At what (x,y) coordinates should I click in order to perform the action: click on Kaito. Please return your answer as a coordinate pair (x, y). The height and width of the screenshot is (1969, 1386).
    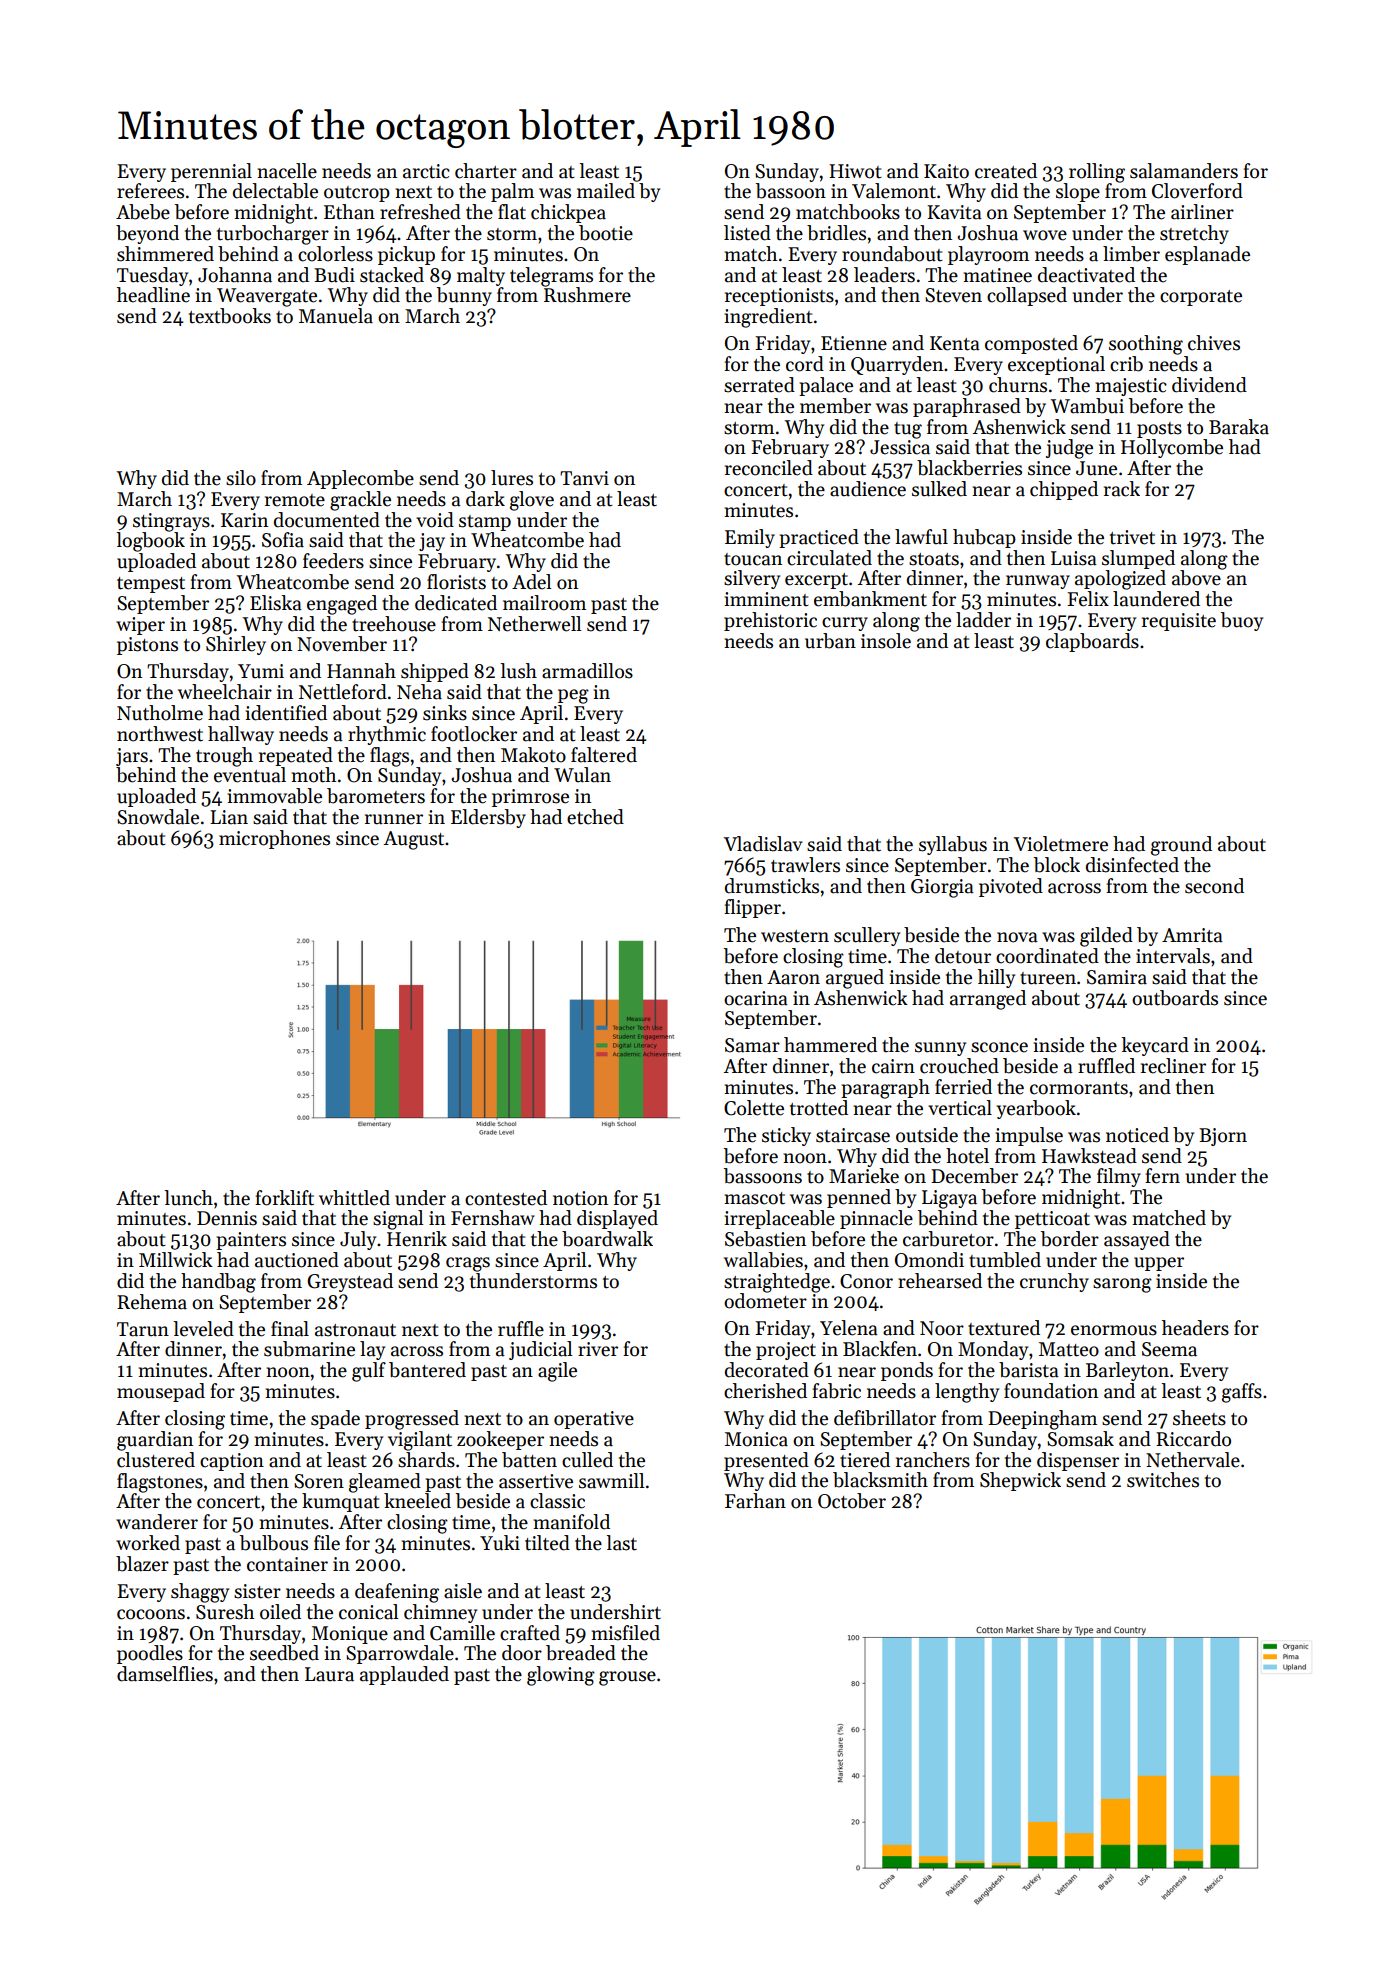
    Looking at the image, I should click on (946, 171).
